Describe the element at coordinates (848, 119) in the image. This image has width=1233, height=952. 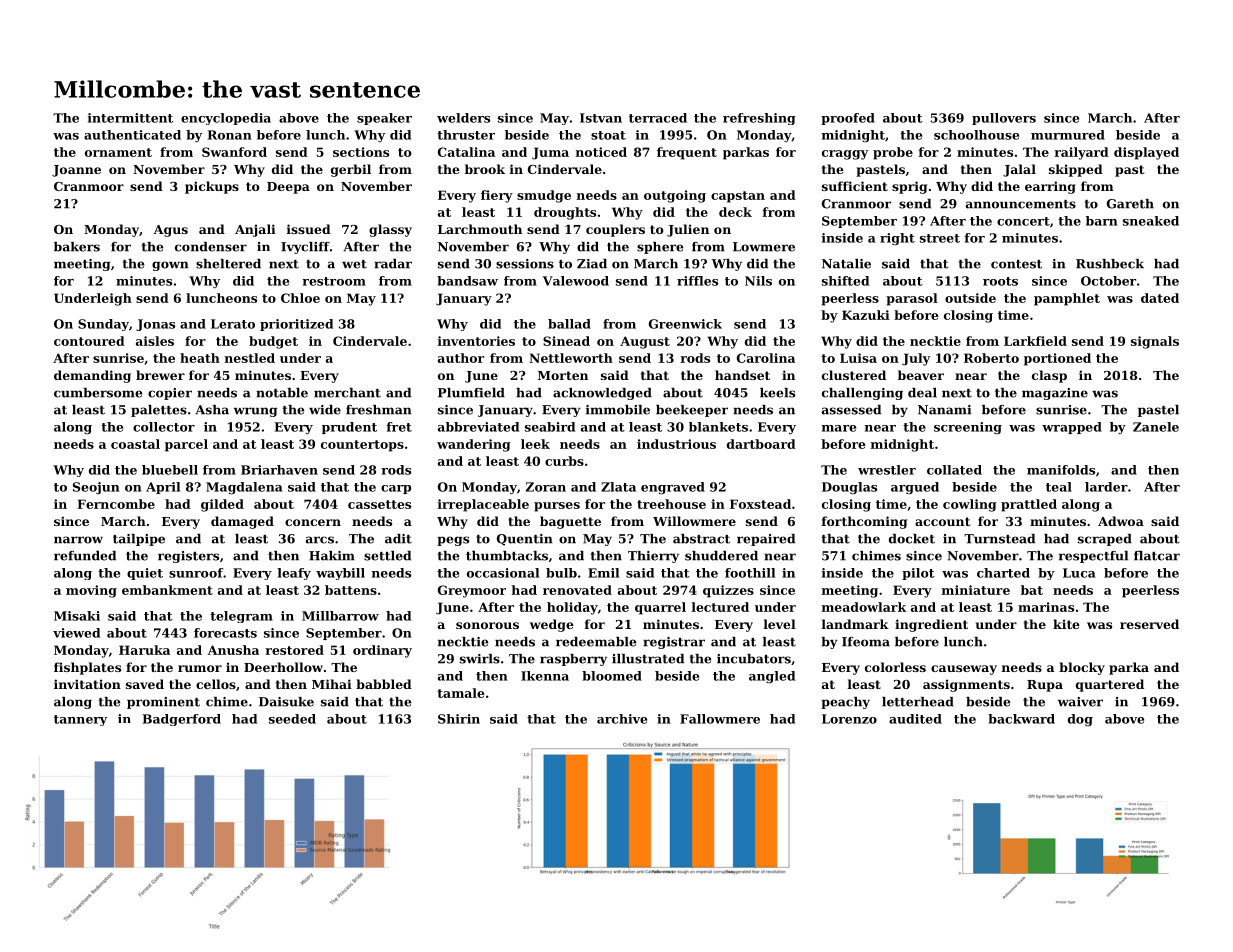
I see `proofed` at that location.
